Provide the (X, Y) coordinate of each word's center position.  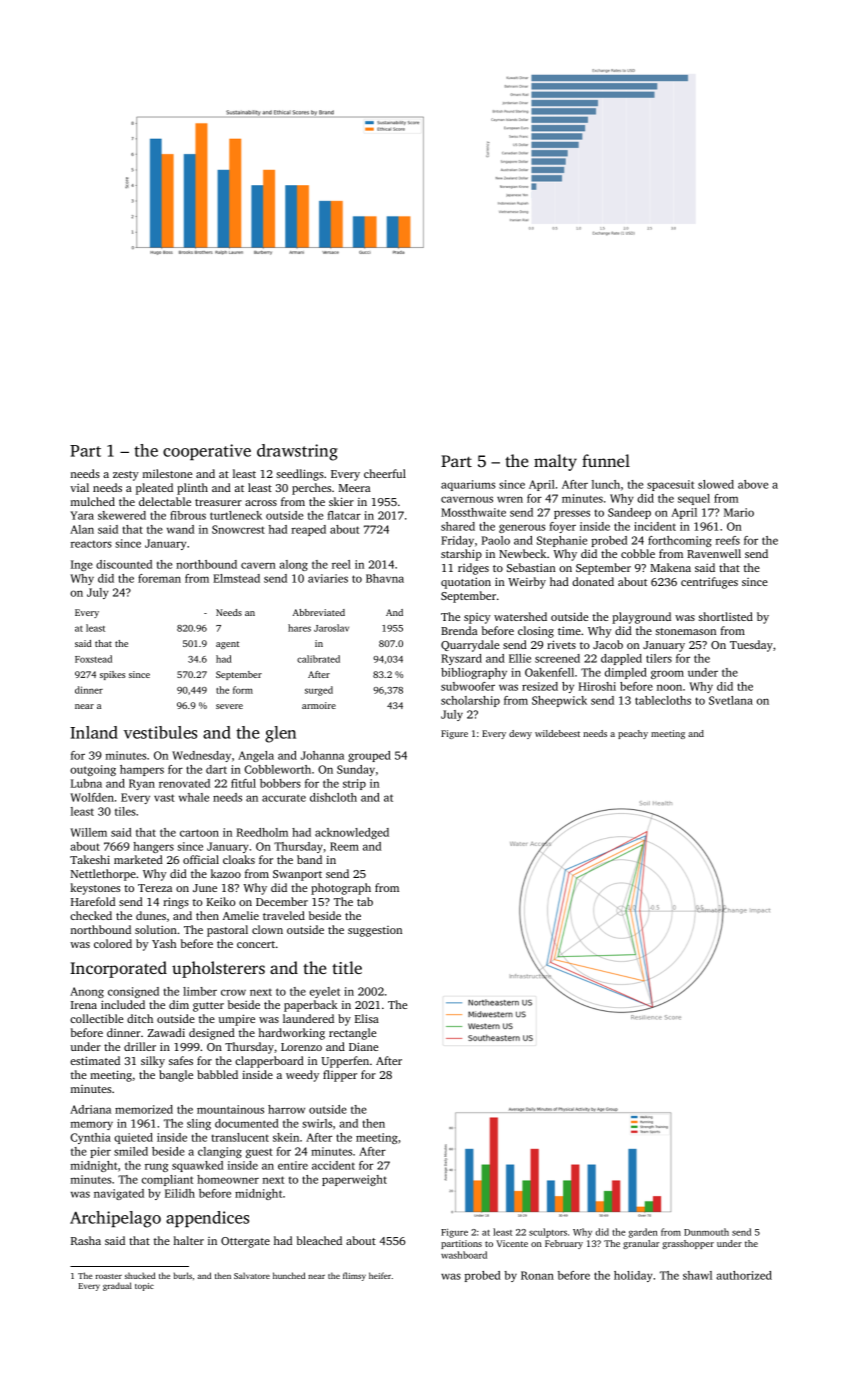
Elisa (367, 1018)
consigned (133, 992)
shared (458, 526)
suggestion (375, 931)
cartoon (199, 833)
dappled (621, 659)
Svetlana (731, 700)
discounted (124, 564)
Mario (739, 512)
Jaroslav (331, 628)
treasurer (218, 502)
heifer (380, 1275)
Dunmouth (706, 1232)
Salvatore (252, 1276)
